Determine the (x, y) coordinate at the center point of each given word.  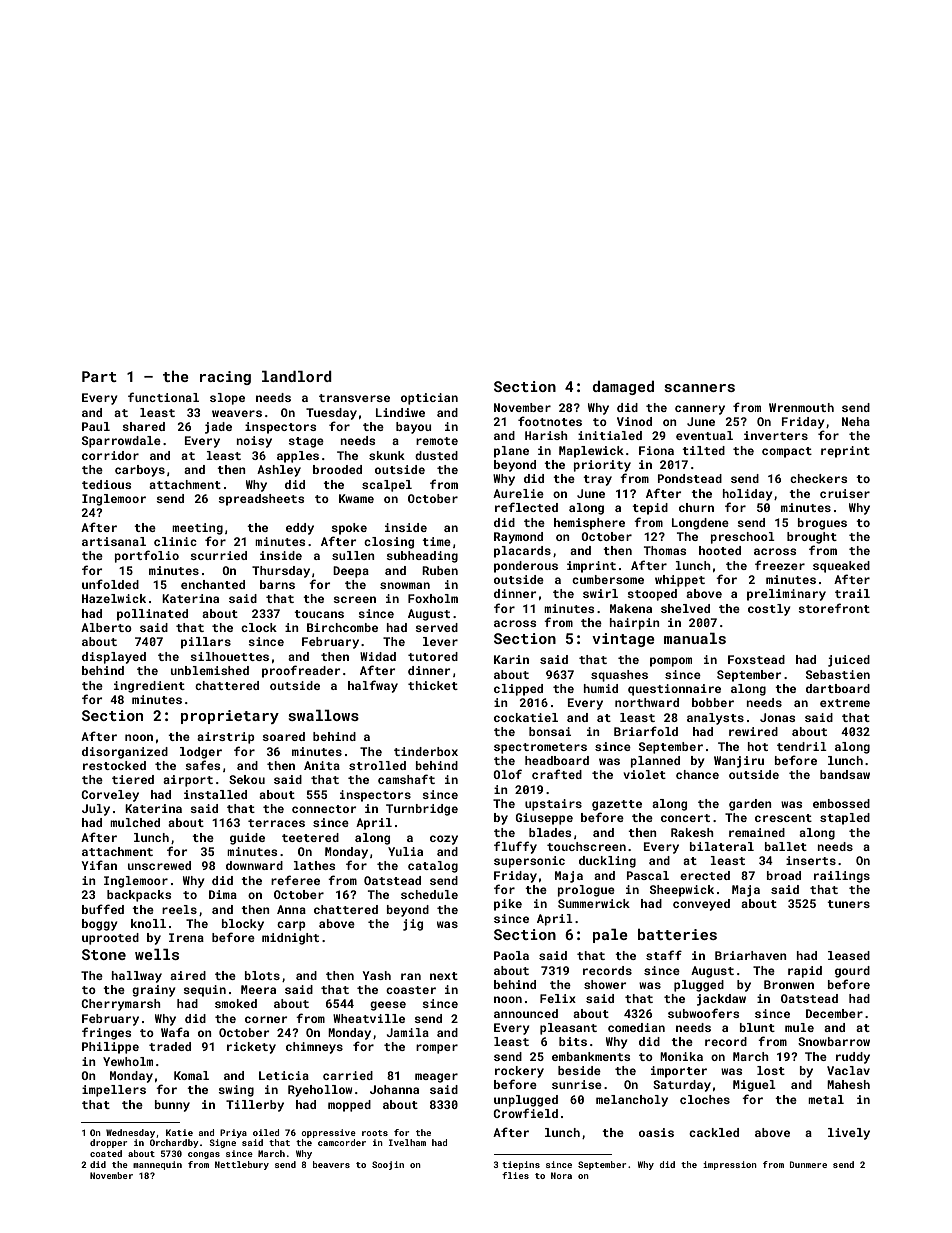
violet (644, 774)
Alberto (106, 627)
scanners (699, 388)
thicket (433, 685)
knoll (148, 923)
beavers (331, 1164)
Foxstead (756, 659)
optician (429, 399)
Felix (558, 998)
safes (202, 765)
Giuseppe (544, 819)
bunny (172, 1106)
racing (225, 378)
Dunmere (808, 1164)
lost (771, 1070)
